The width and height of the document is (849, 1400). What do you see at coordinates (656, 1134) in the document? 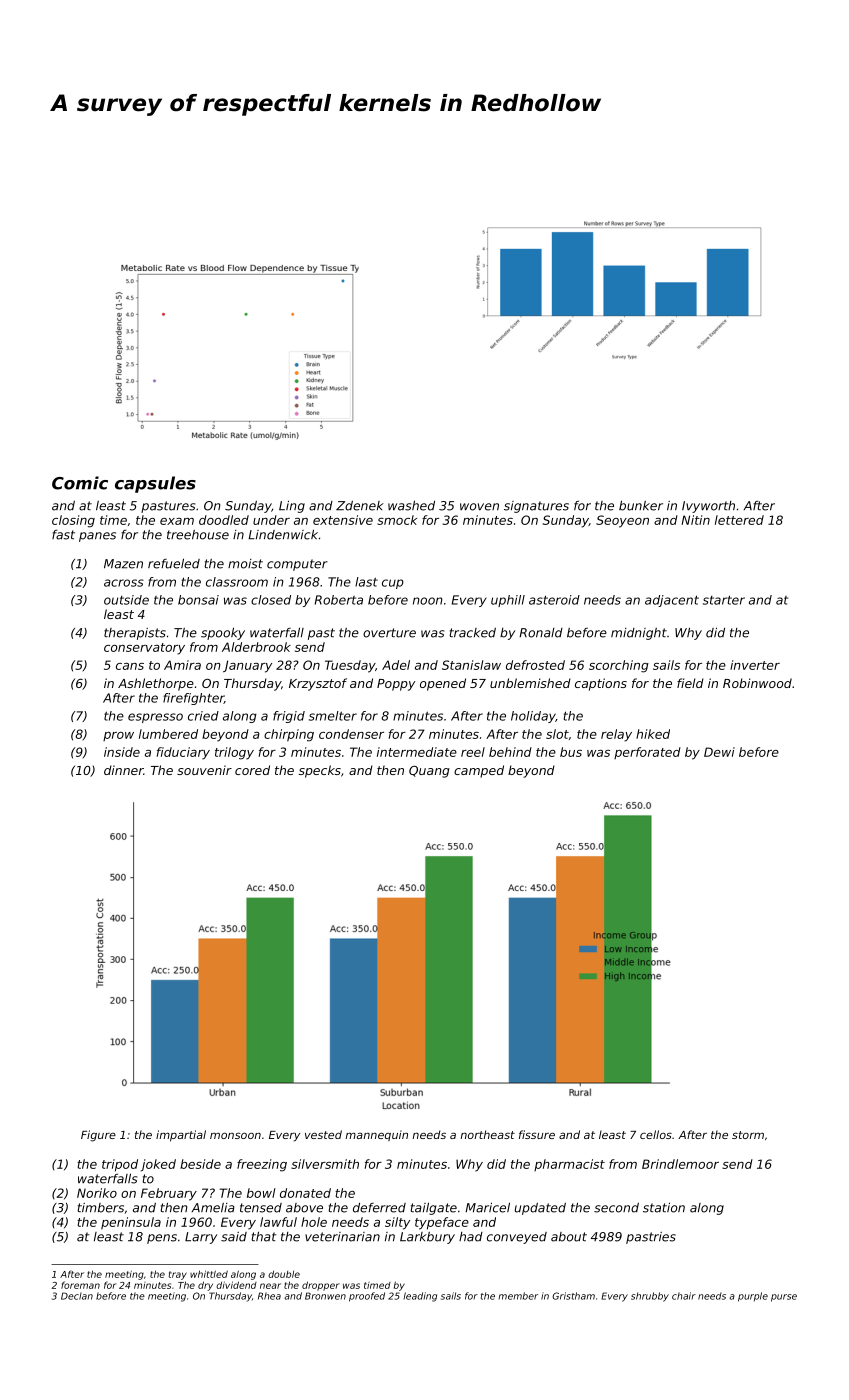
I see `cellos` at bounding box center [656, 1134].
